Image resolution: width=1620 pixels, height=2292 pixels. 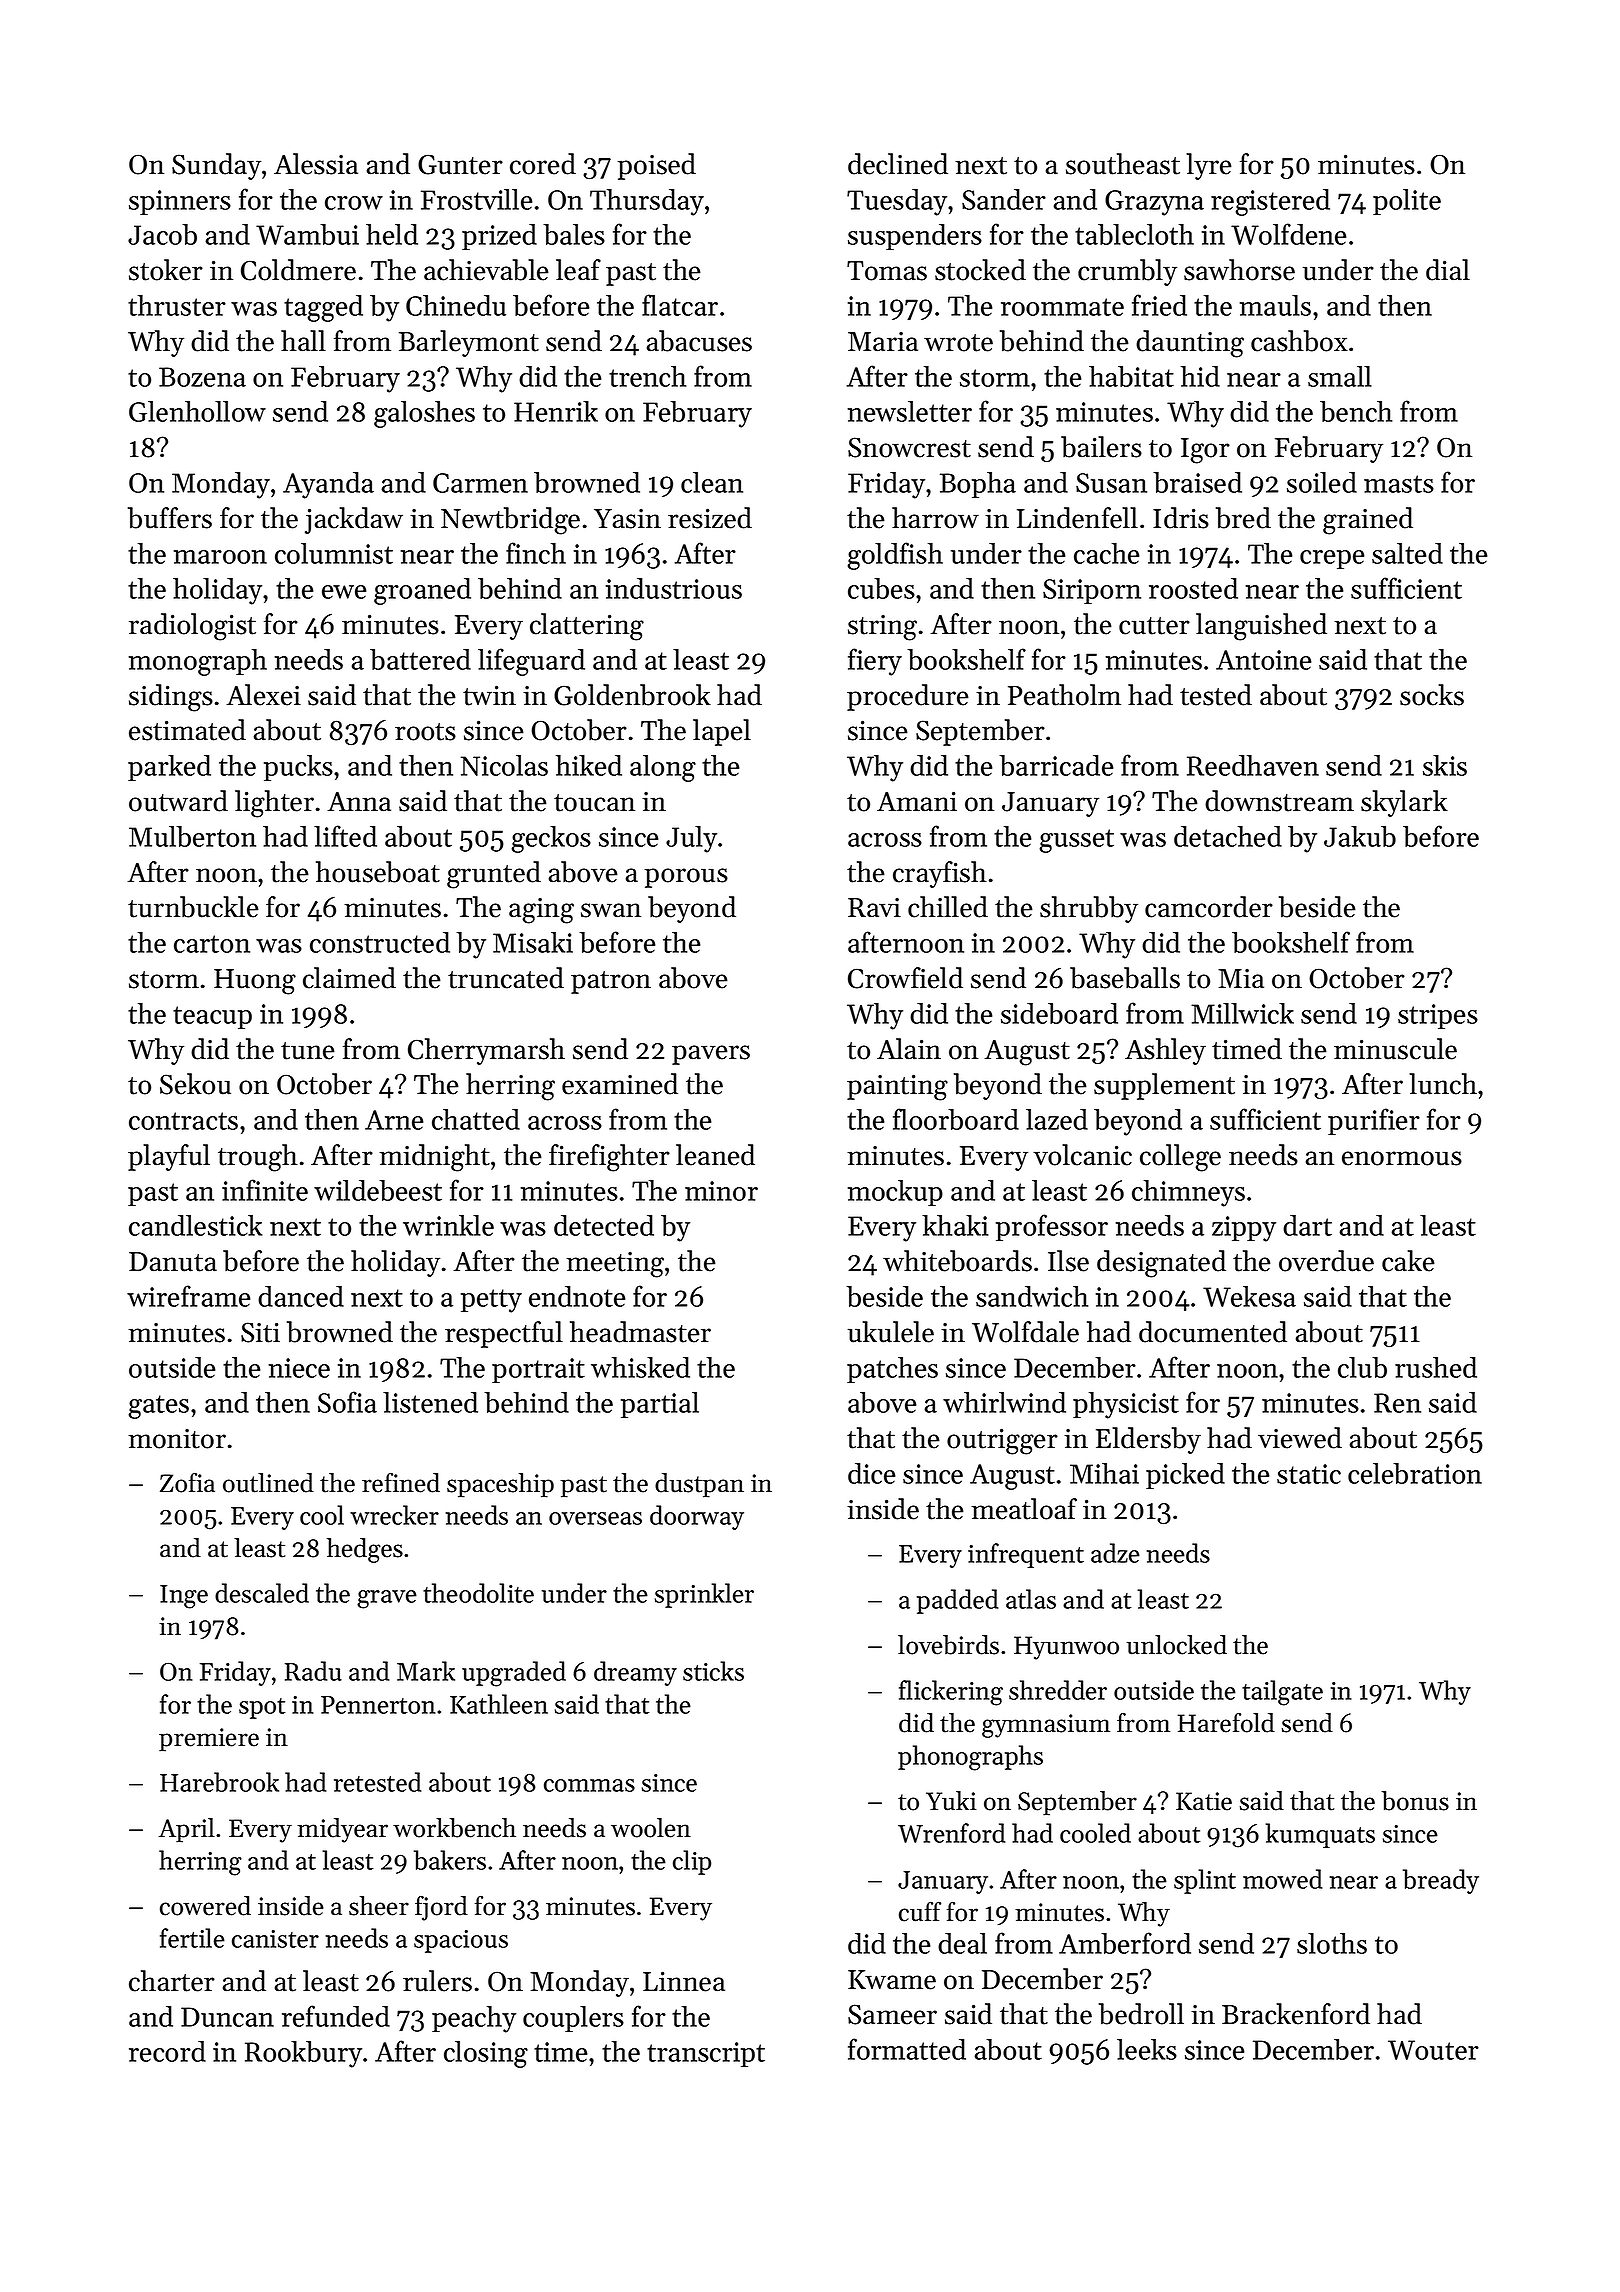 What do you see at coordinates (710, 518) in the image?
I see `resized` at bounding box center [710, 518].
